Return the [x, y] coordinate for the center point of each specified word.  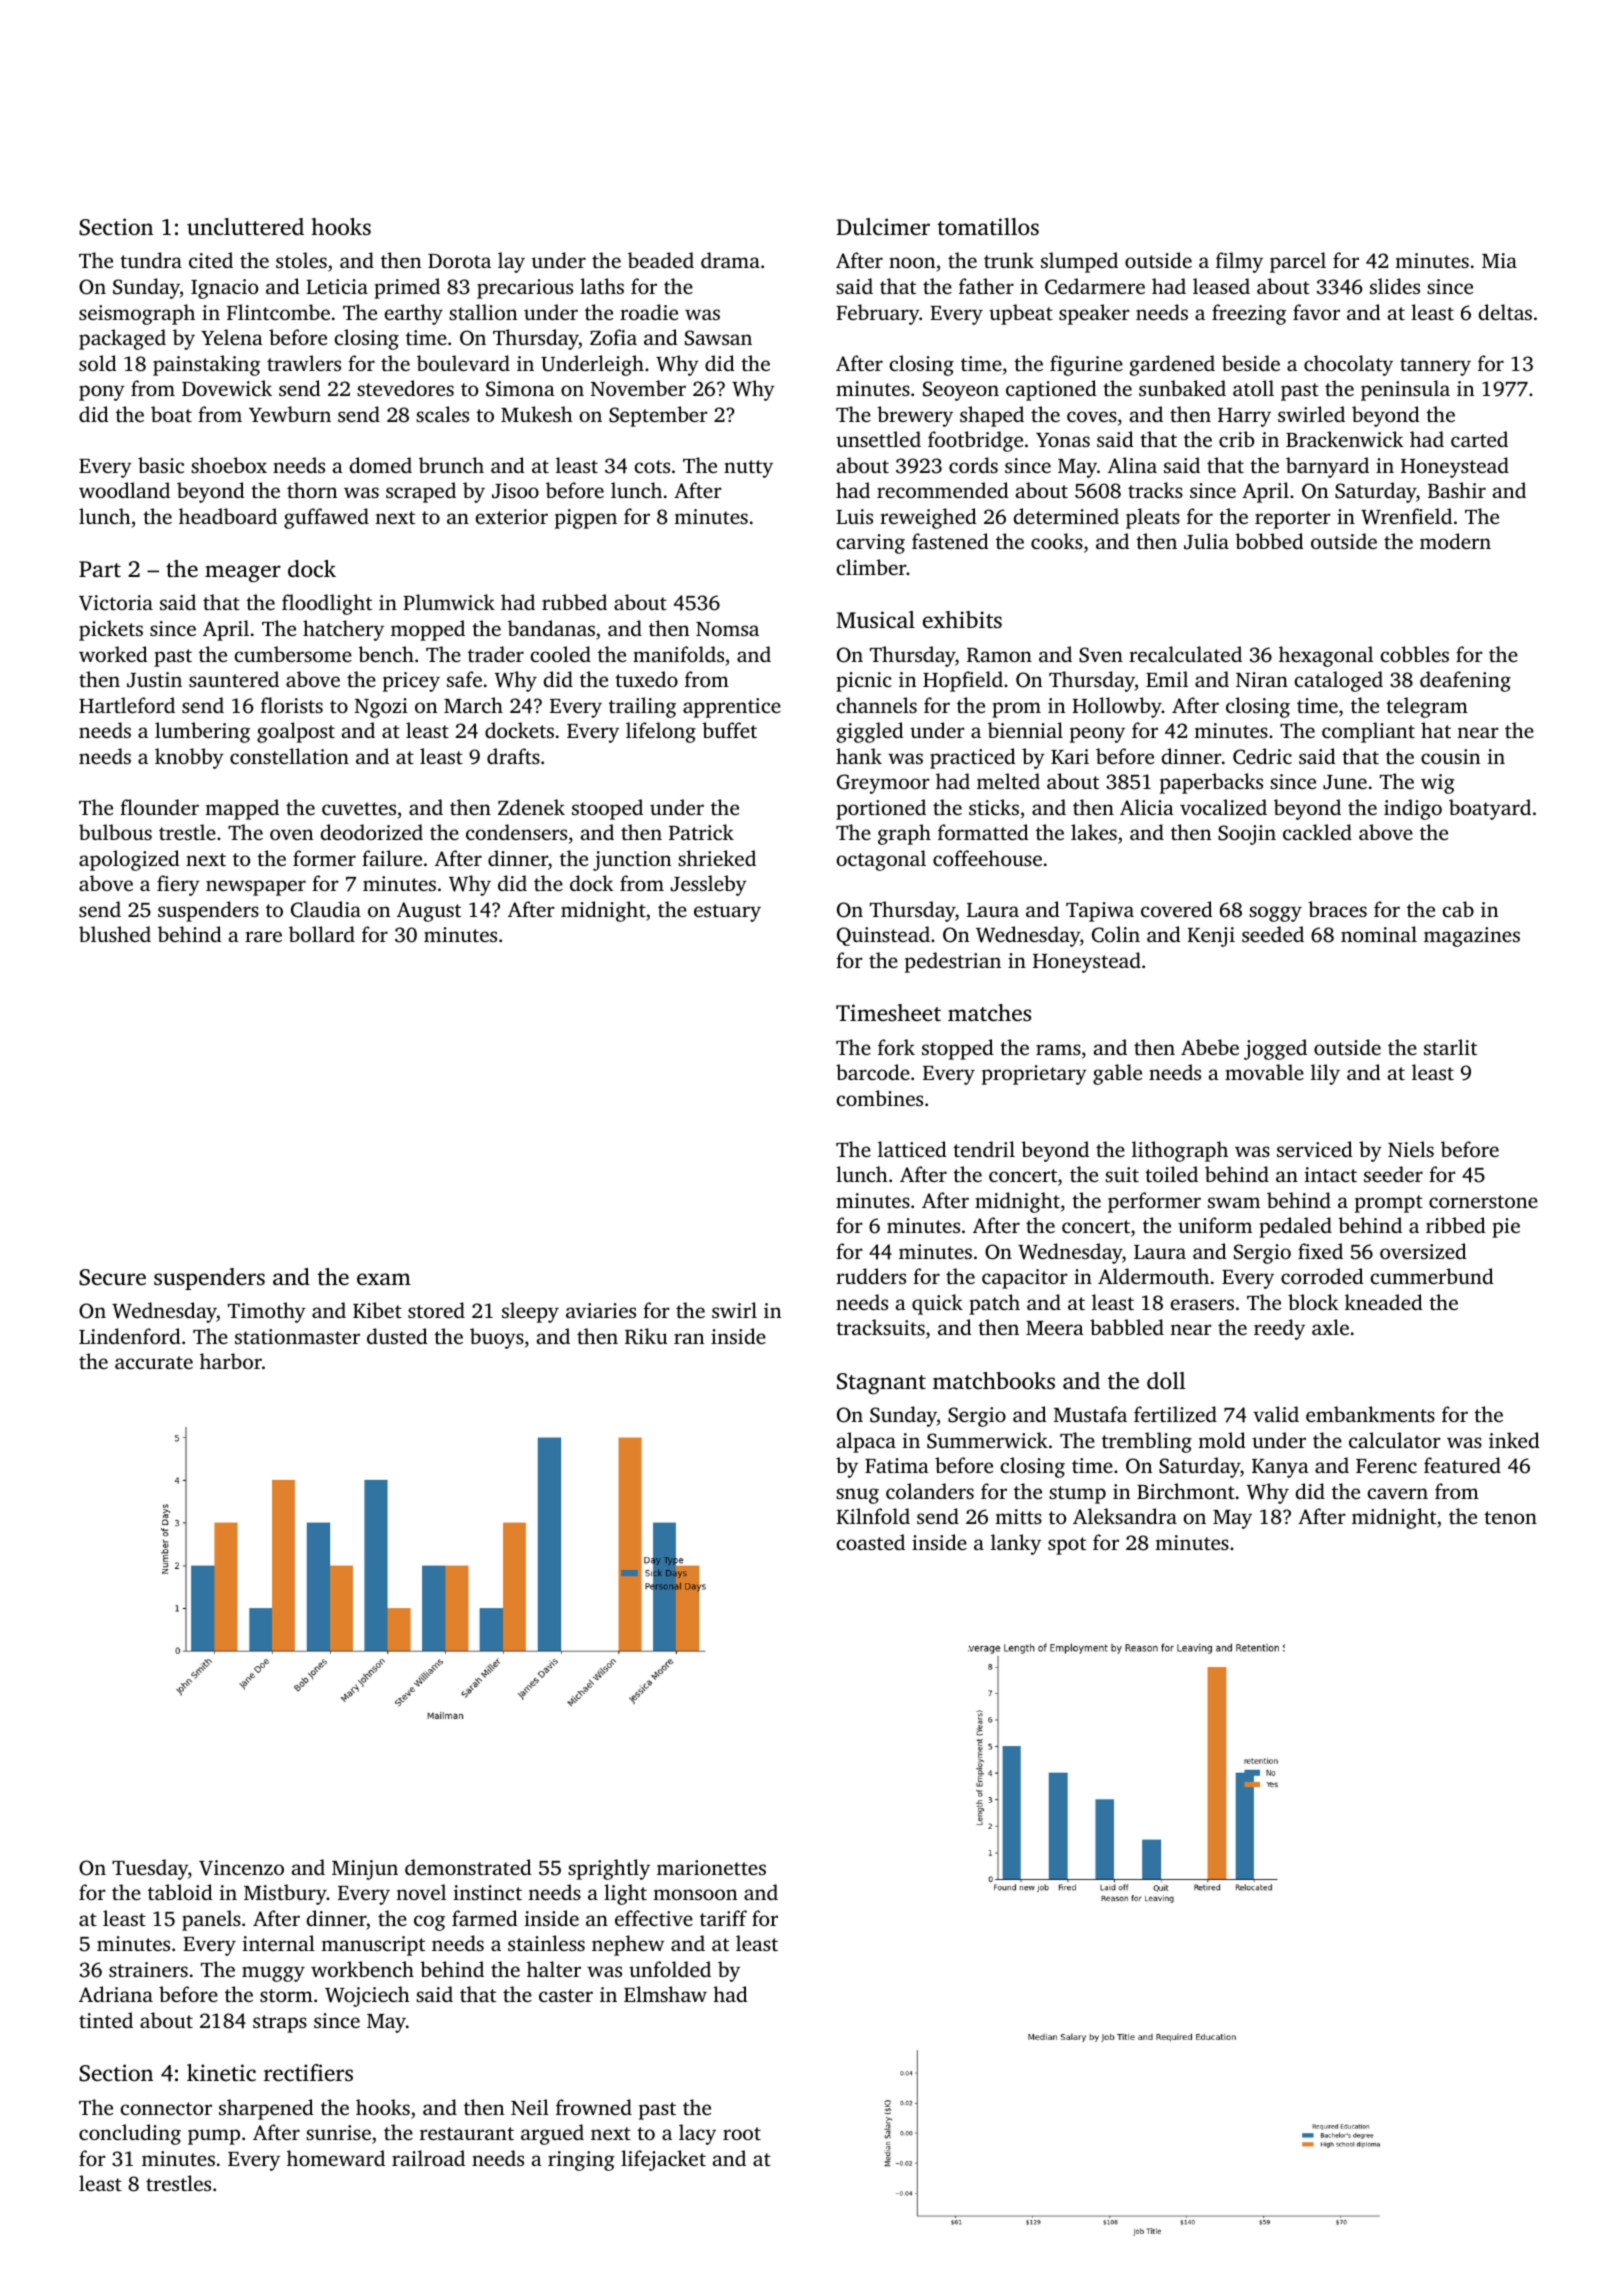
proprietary [1034, 1075]
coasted [871, 1542]
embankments [1370, 1414]
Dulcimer [883, 227]
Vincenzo [241, 1868]
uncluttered [245, 227]
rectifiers [308, 2073]
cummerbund [1432, 1276]
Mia [1499, 260]
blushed [115, 934]
